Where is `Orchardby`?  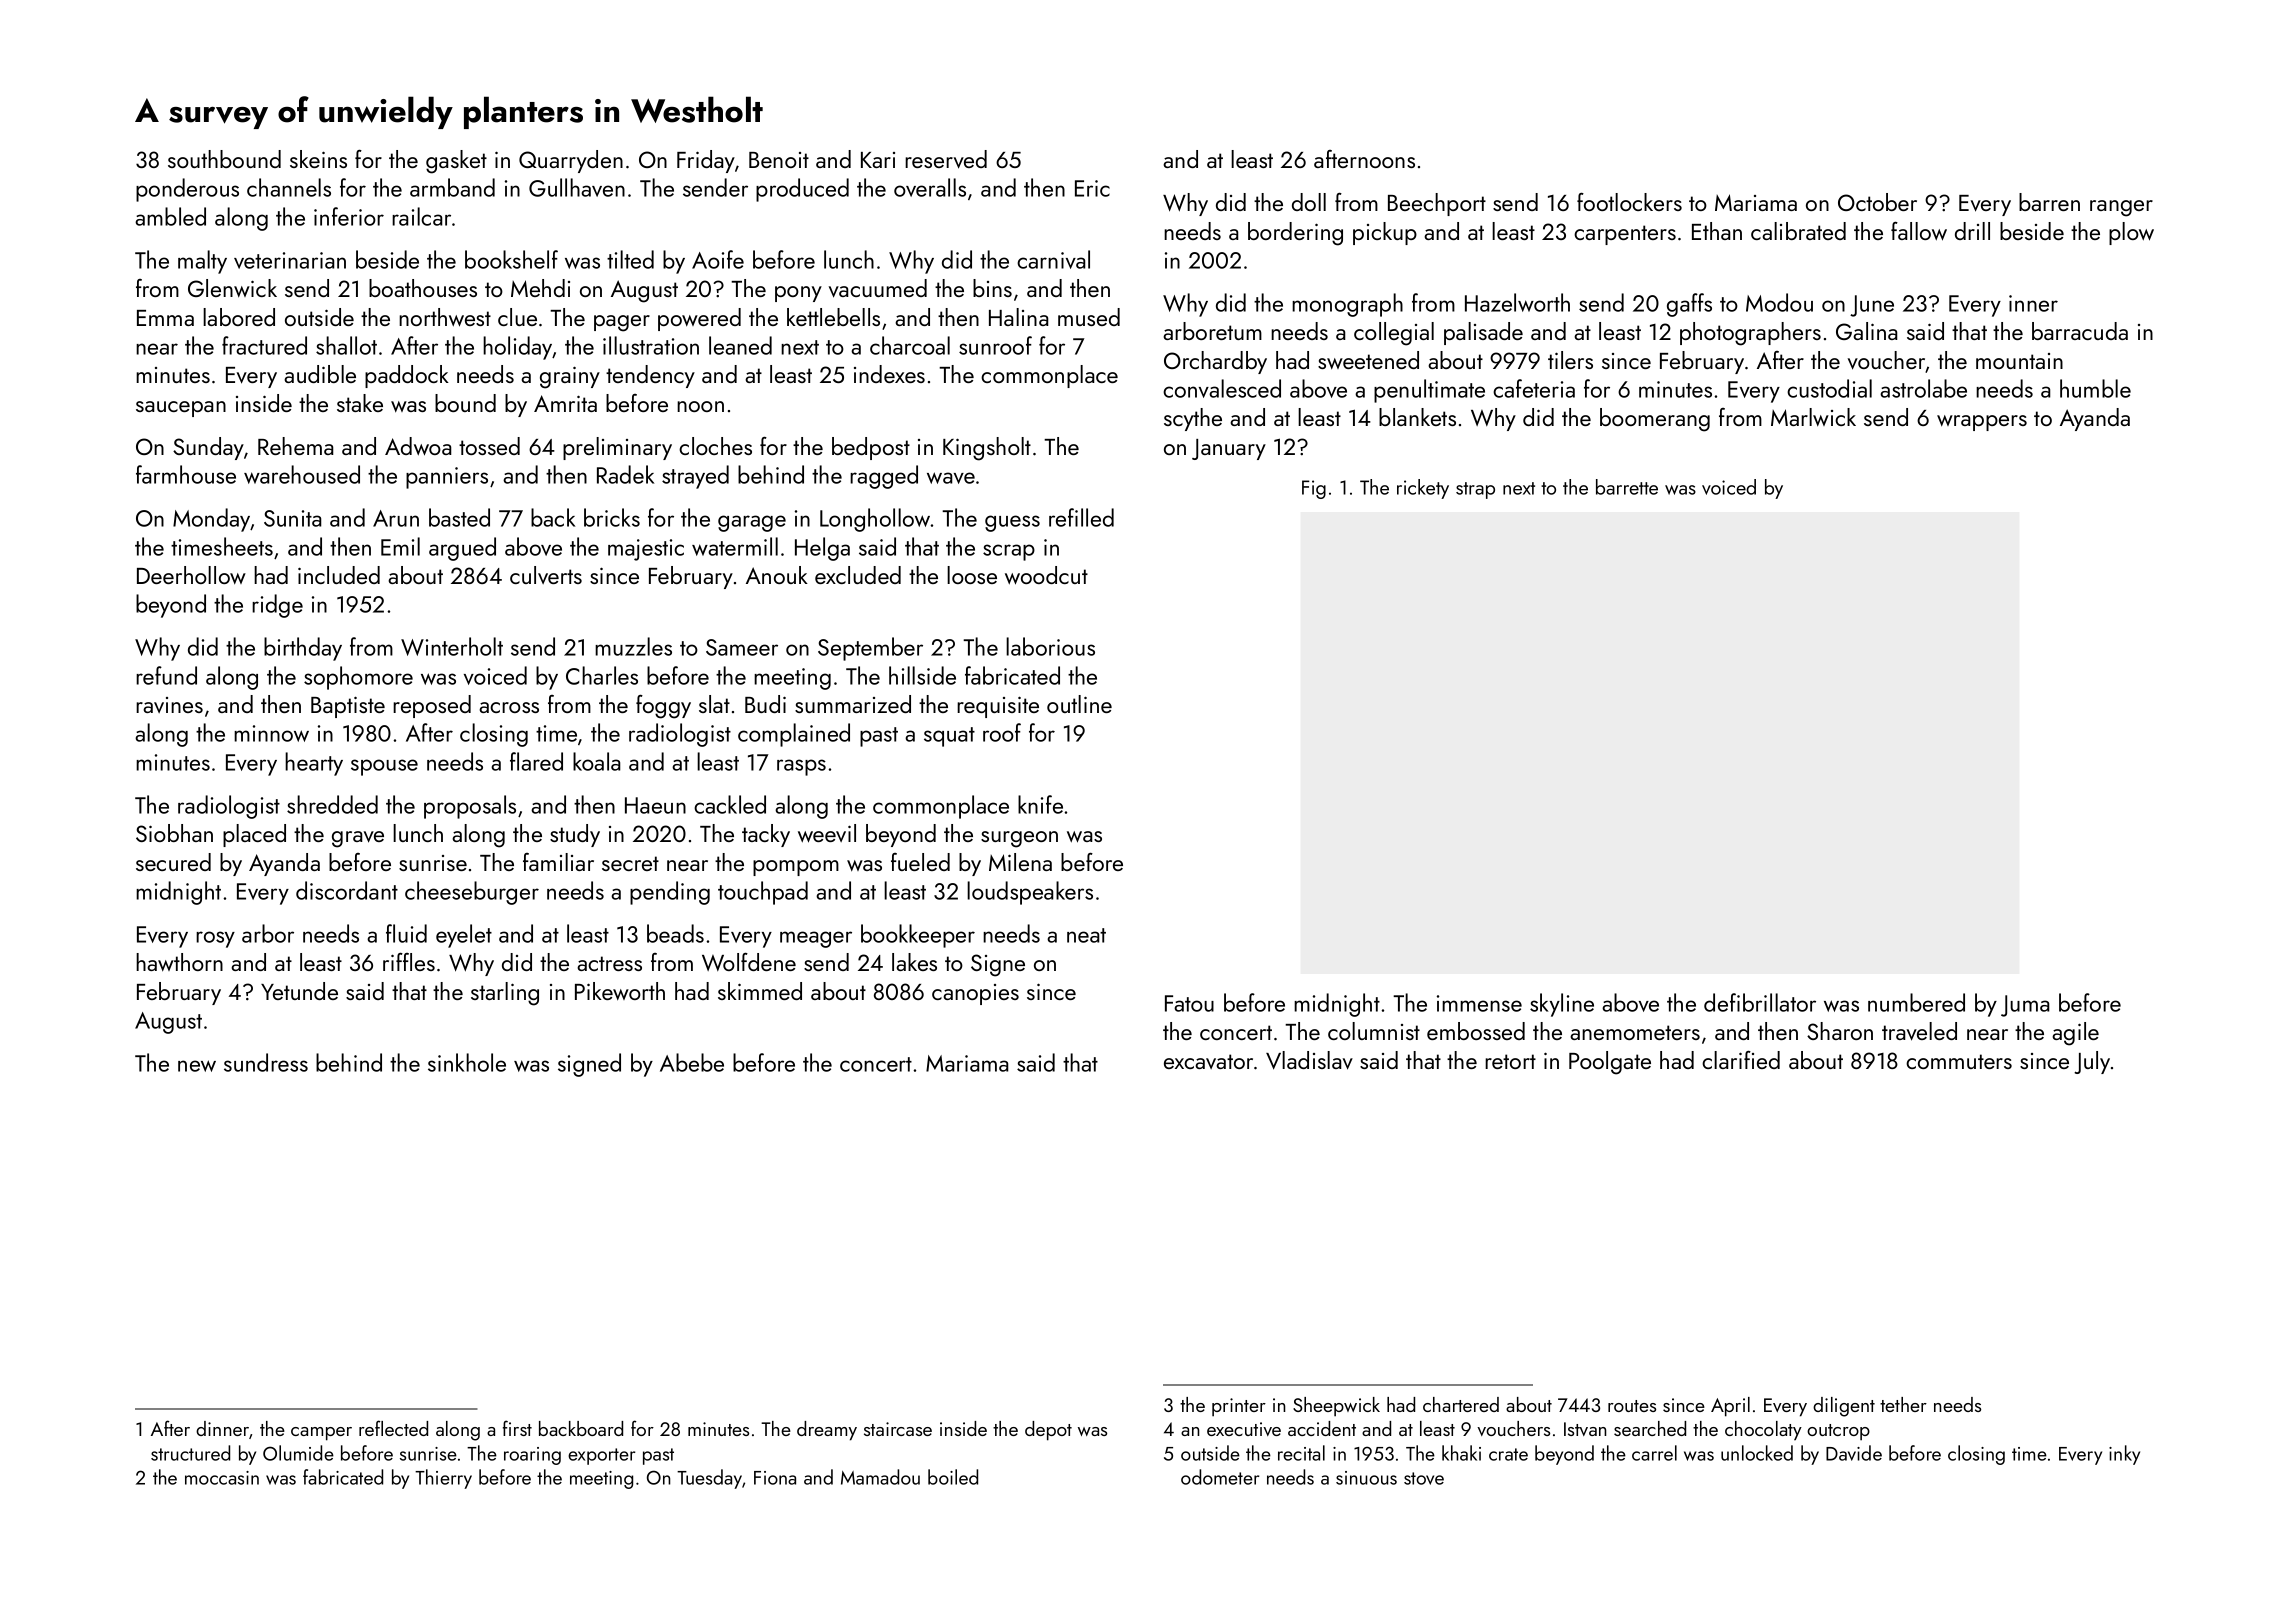
Orchardby is located at coordinates (1215, 362).
